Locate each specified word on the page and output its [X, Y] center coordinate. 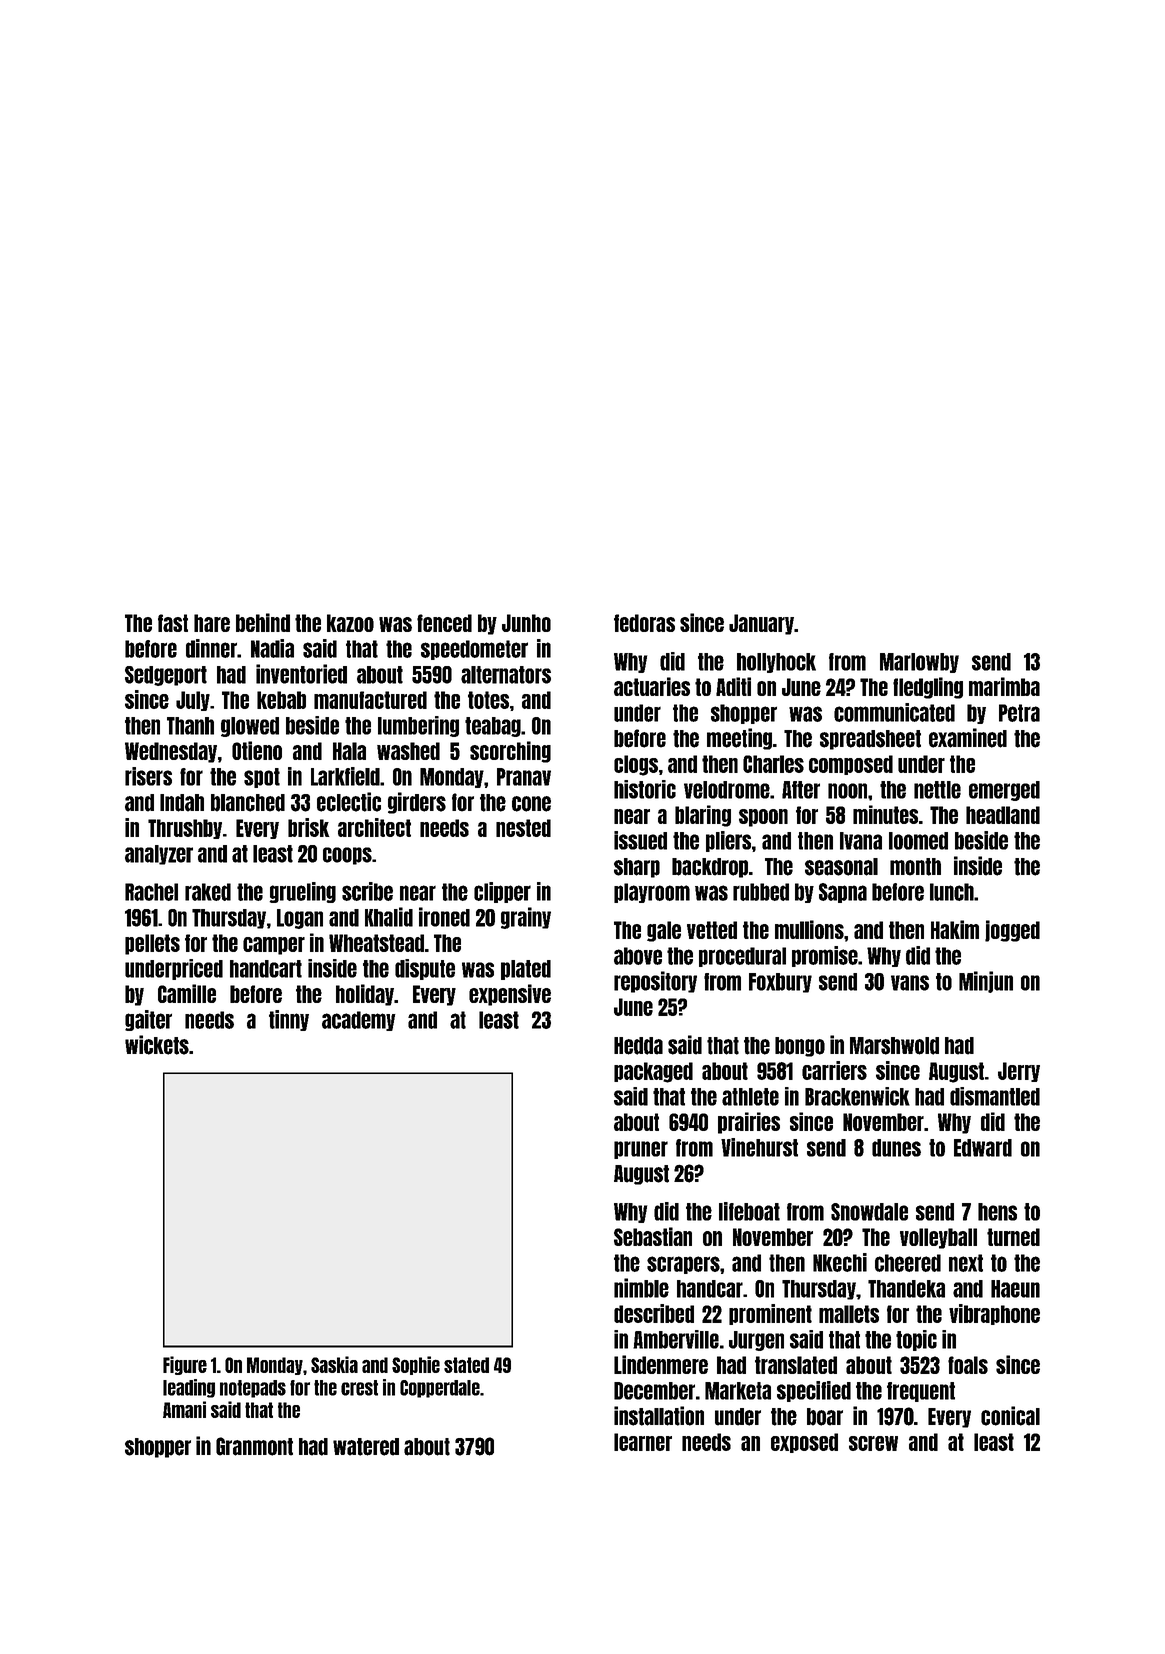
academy [359, 1021]
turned [1013, 1237]
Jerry [1019, 1072]
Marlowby [919, 663]
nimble [641, 1288]
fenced [444, 623]
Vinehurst [759, 1147]
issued [640, 840]
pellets [152, 944]
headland [1003, 815]
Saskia [334, 1364]
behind [263, 622]
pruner [641, 1150]
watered [366, 1447]
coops [347, 856]
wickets [157, 1045]
